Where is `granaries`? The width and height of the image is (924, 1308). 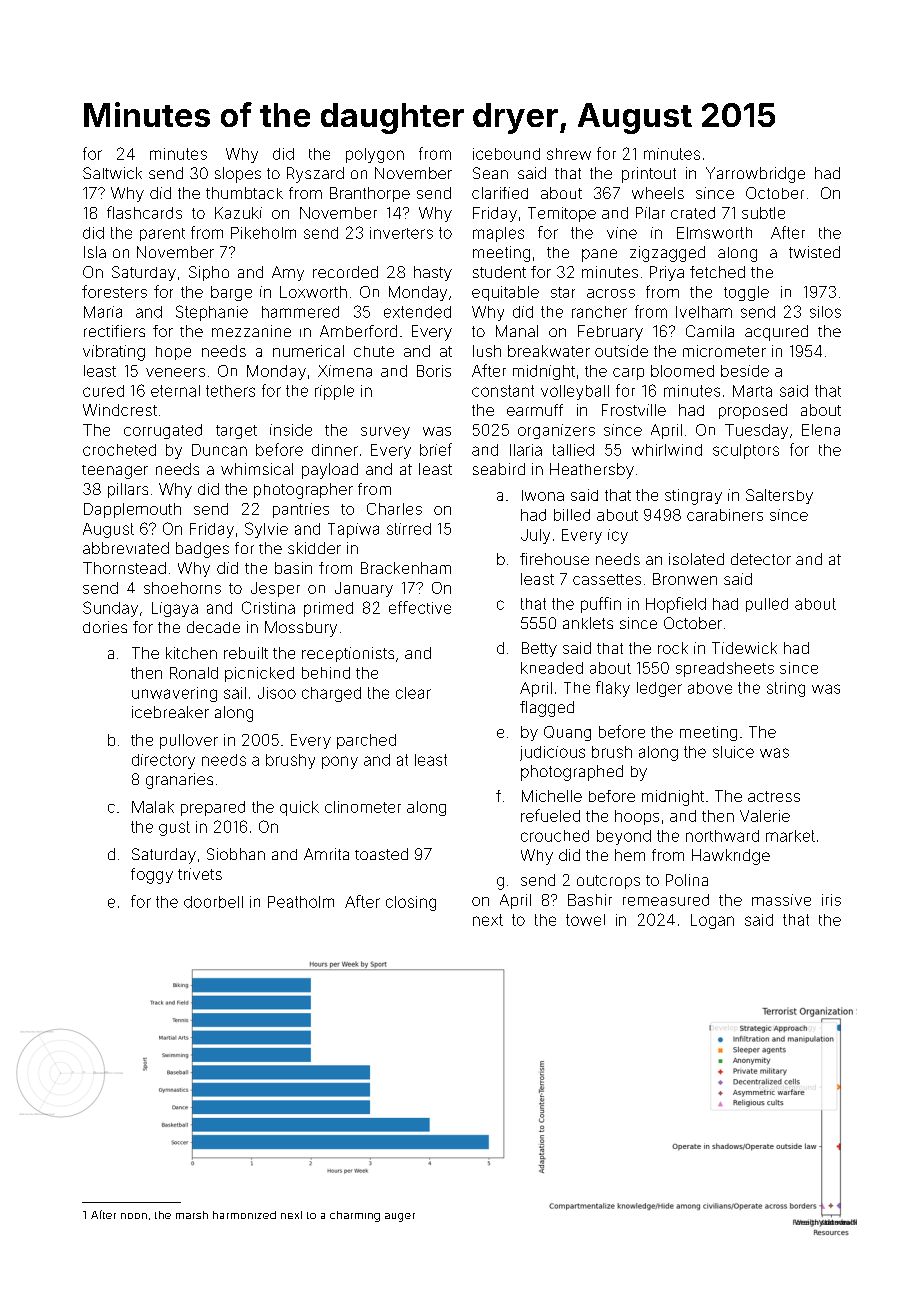
granaries is located at coordinates (179, 781).
